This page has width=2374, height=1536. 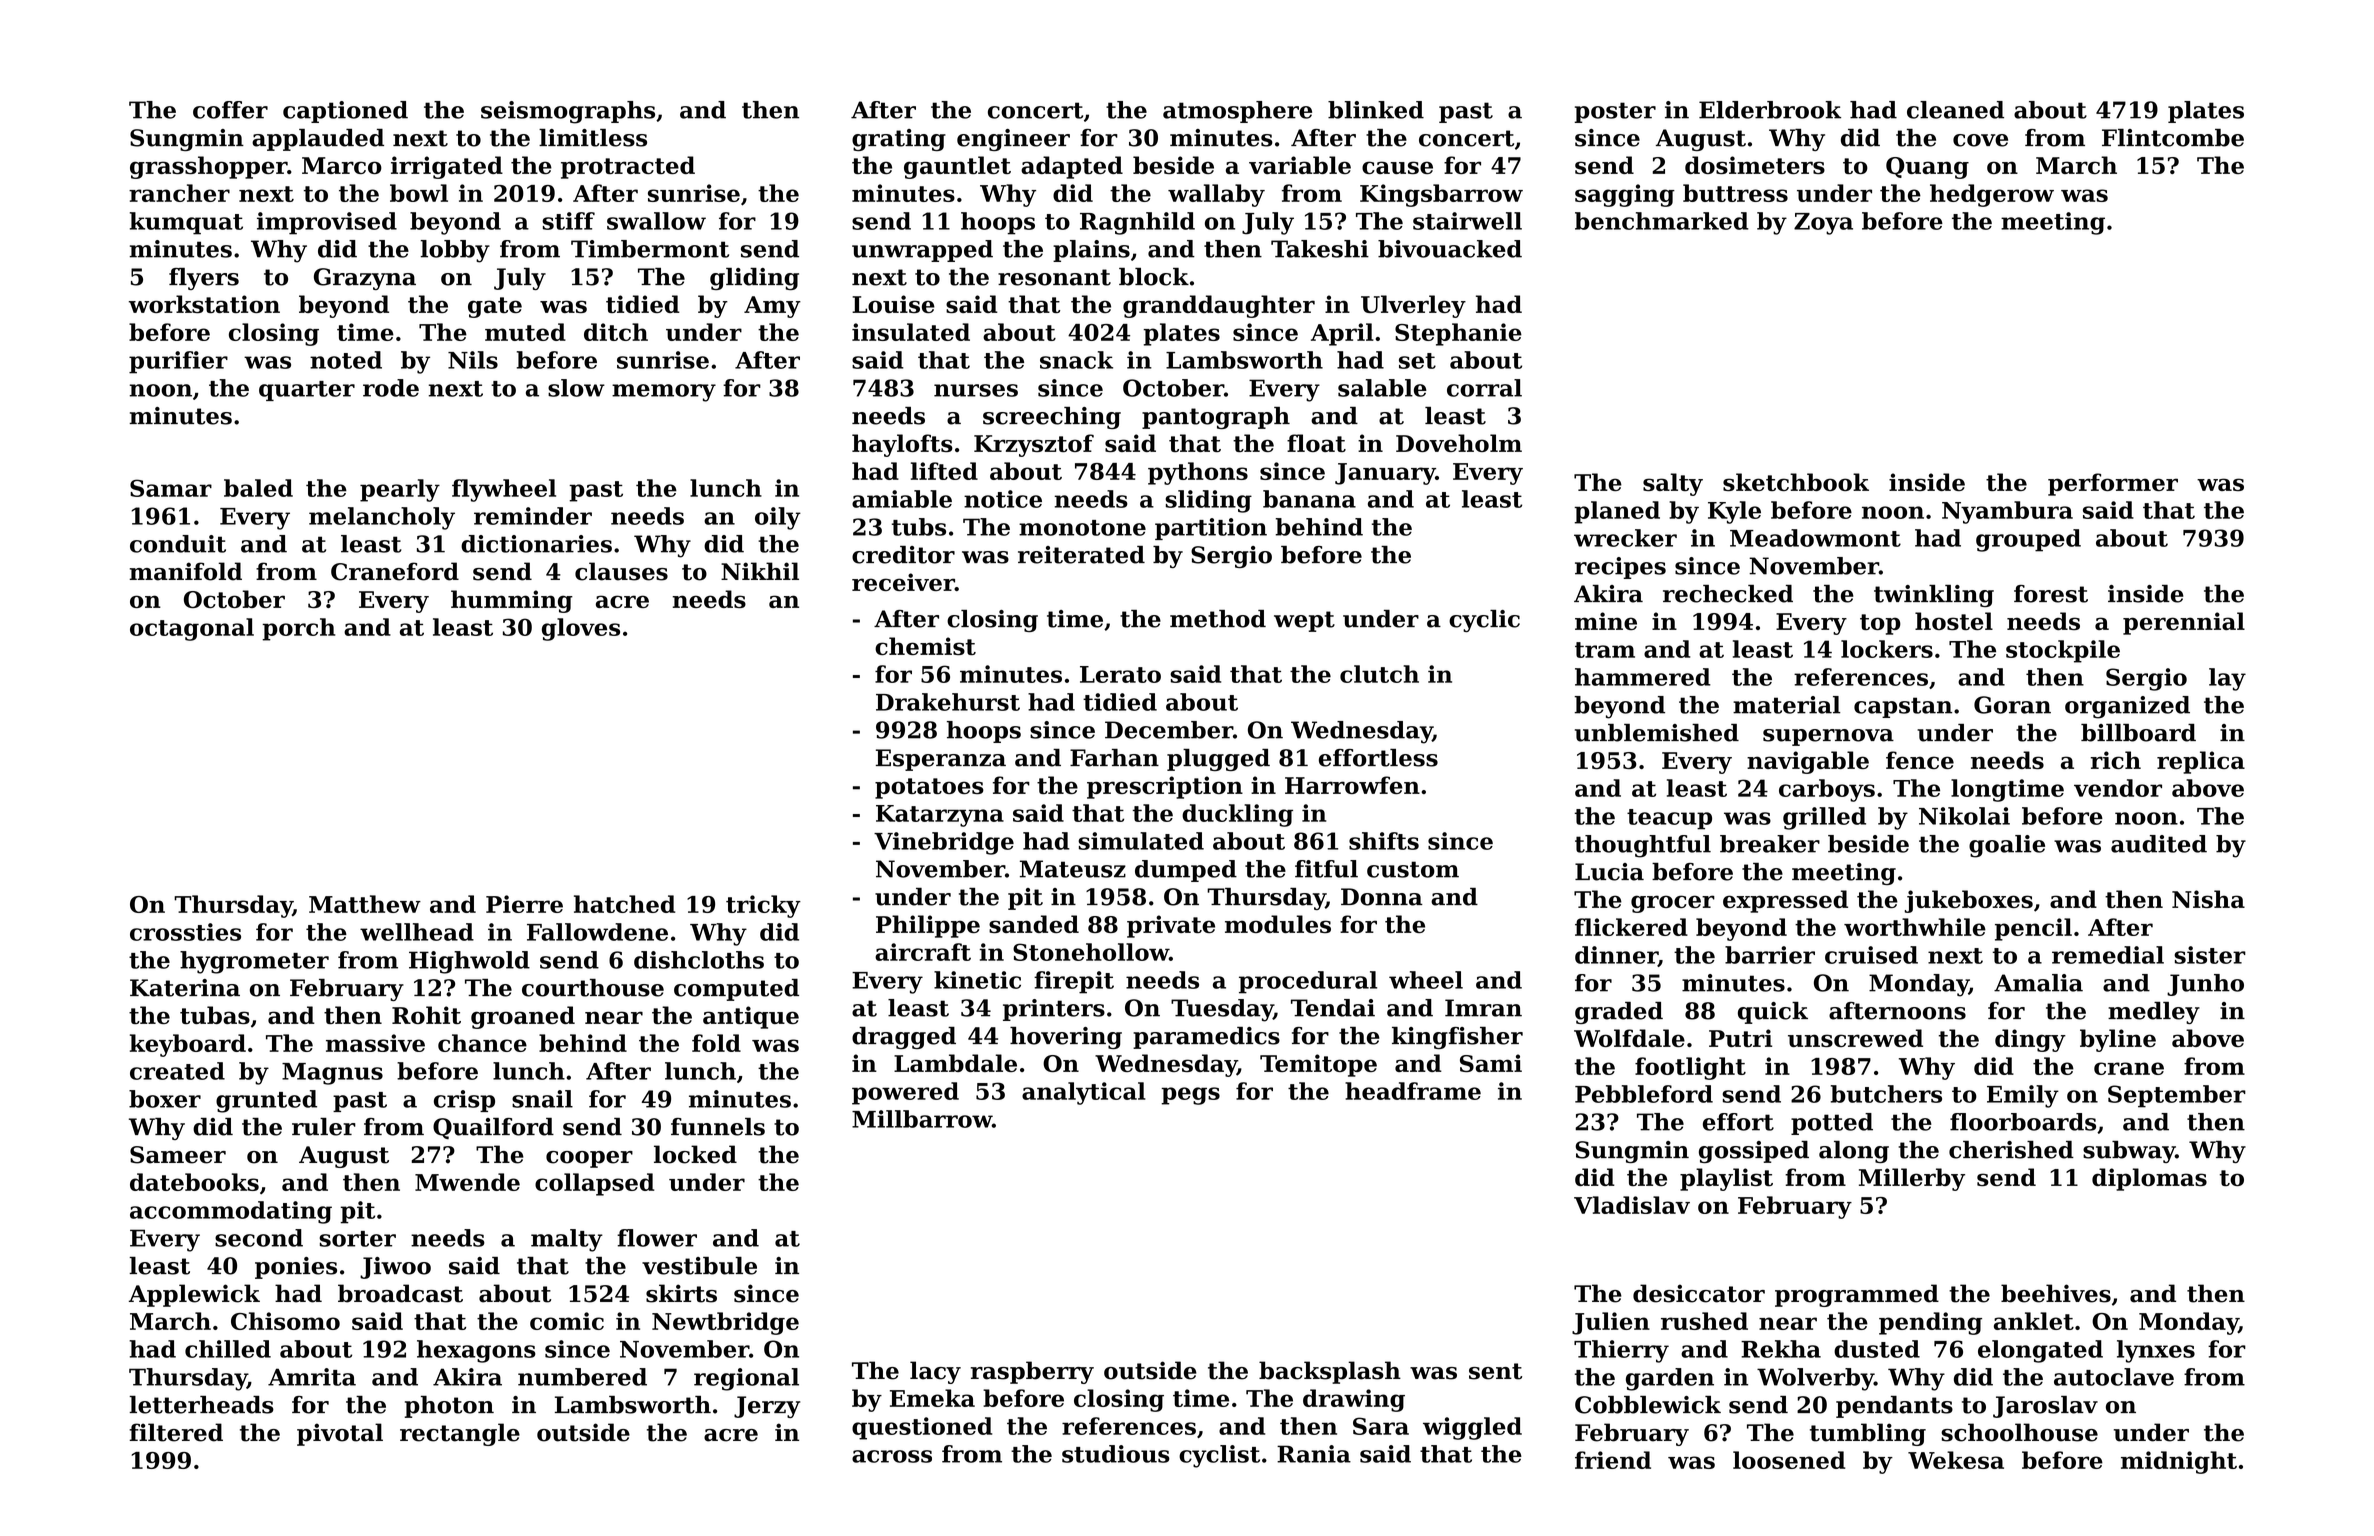 What do you see at coordinates (1484, 388) in the page?
I see `corral` at bounding box center [1484, 388].
